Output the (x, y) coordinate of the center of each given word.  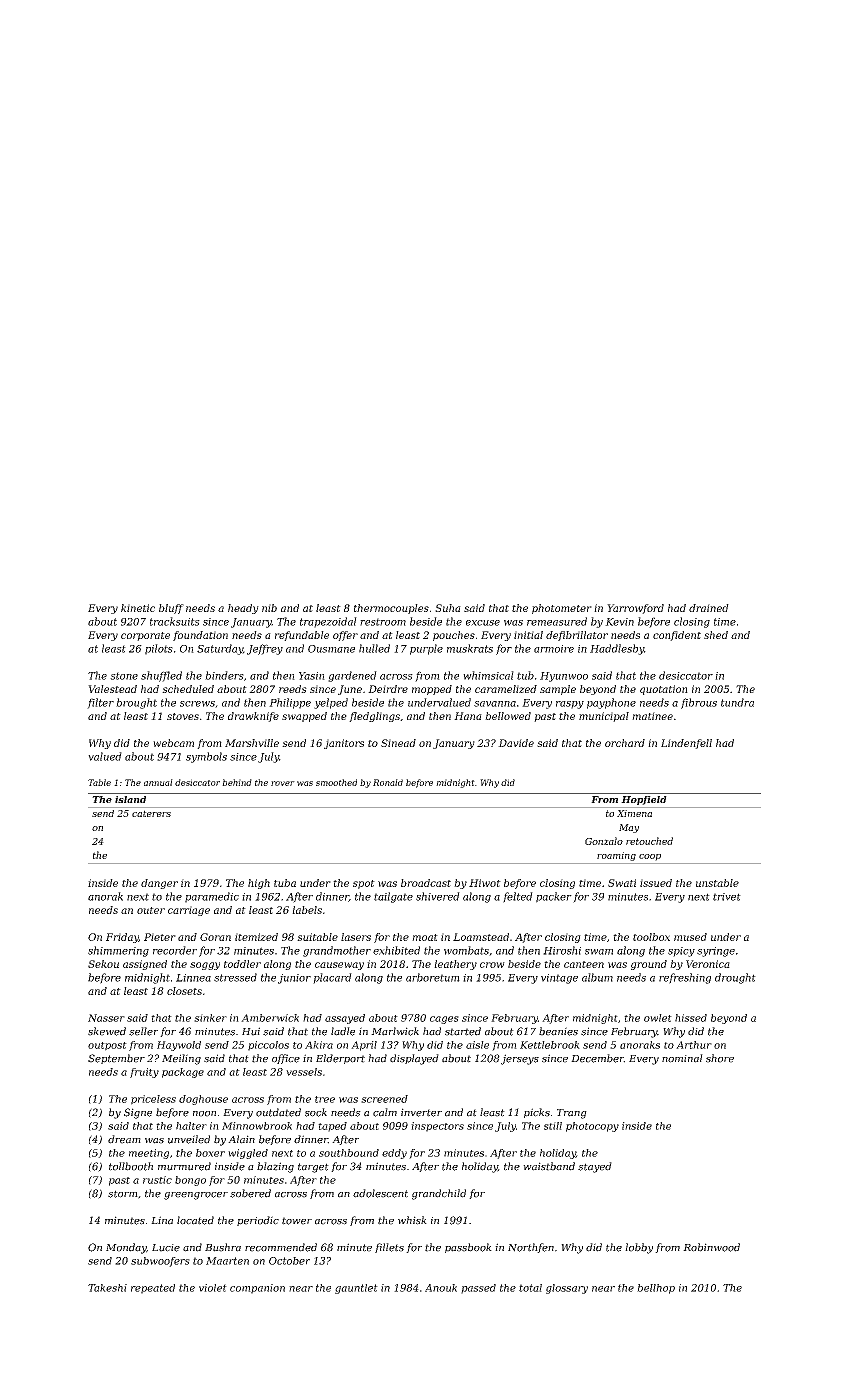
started (463, 1031)
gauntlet (356, 1289)
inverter (421, 1112)
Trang (572, 1114)
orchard (625, 743)
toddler (242, 964)
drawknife (253, 717)
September (116, 1059)
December (597, 1058)
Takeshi (107, 1288)
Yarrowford (635, 609)
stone (124, 676)
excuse (483, 623)
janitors (344, 744)
